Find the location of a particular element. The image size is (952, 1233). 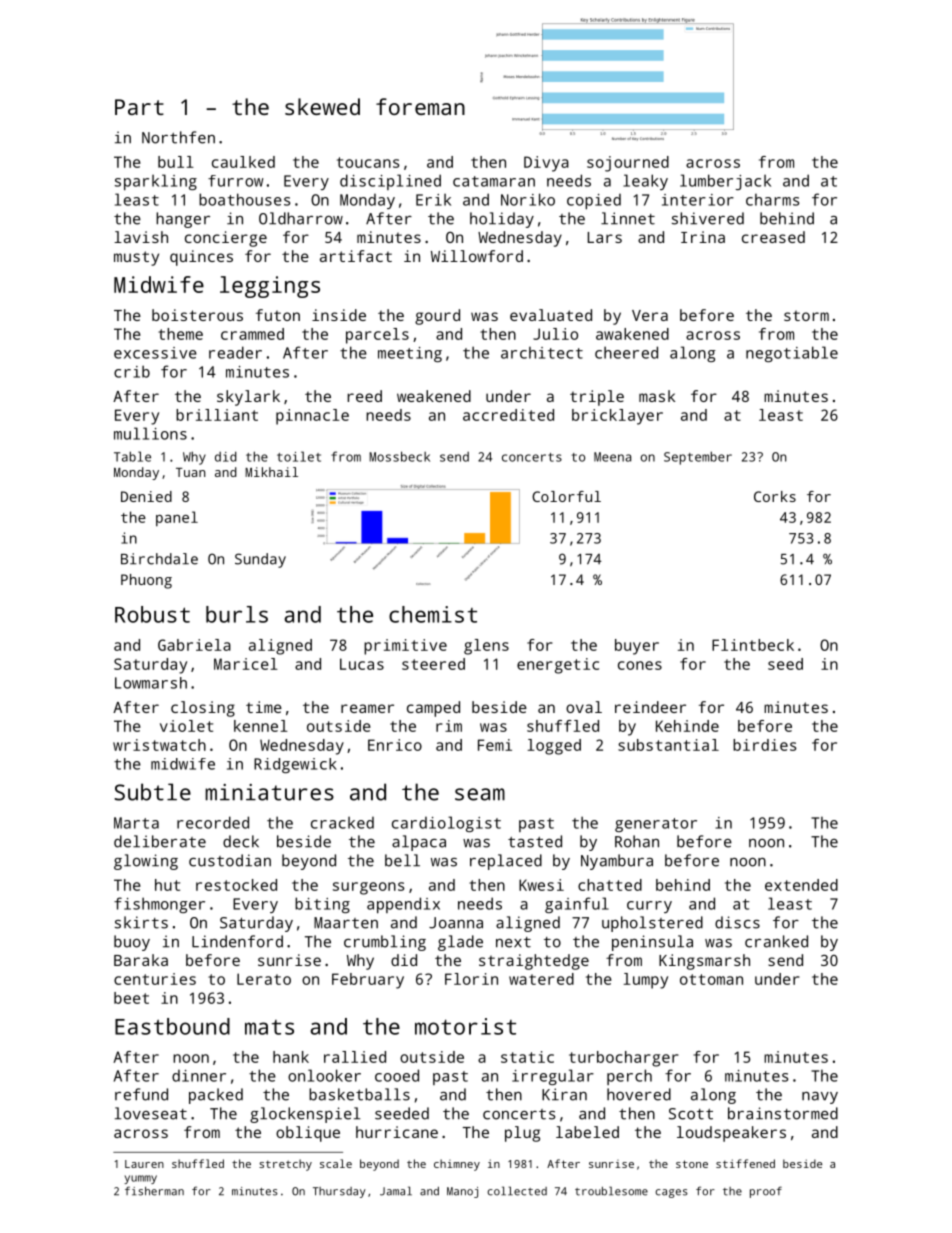

collected is located at coordinates (517, 1191).
